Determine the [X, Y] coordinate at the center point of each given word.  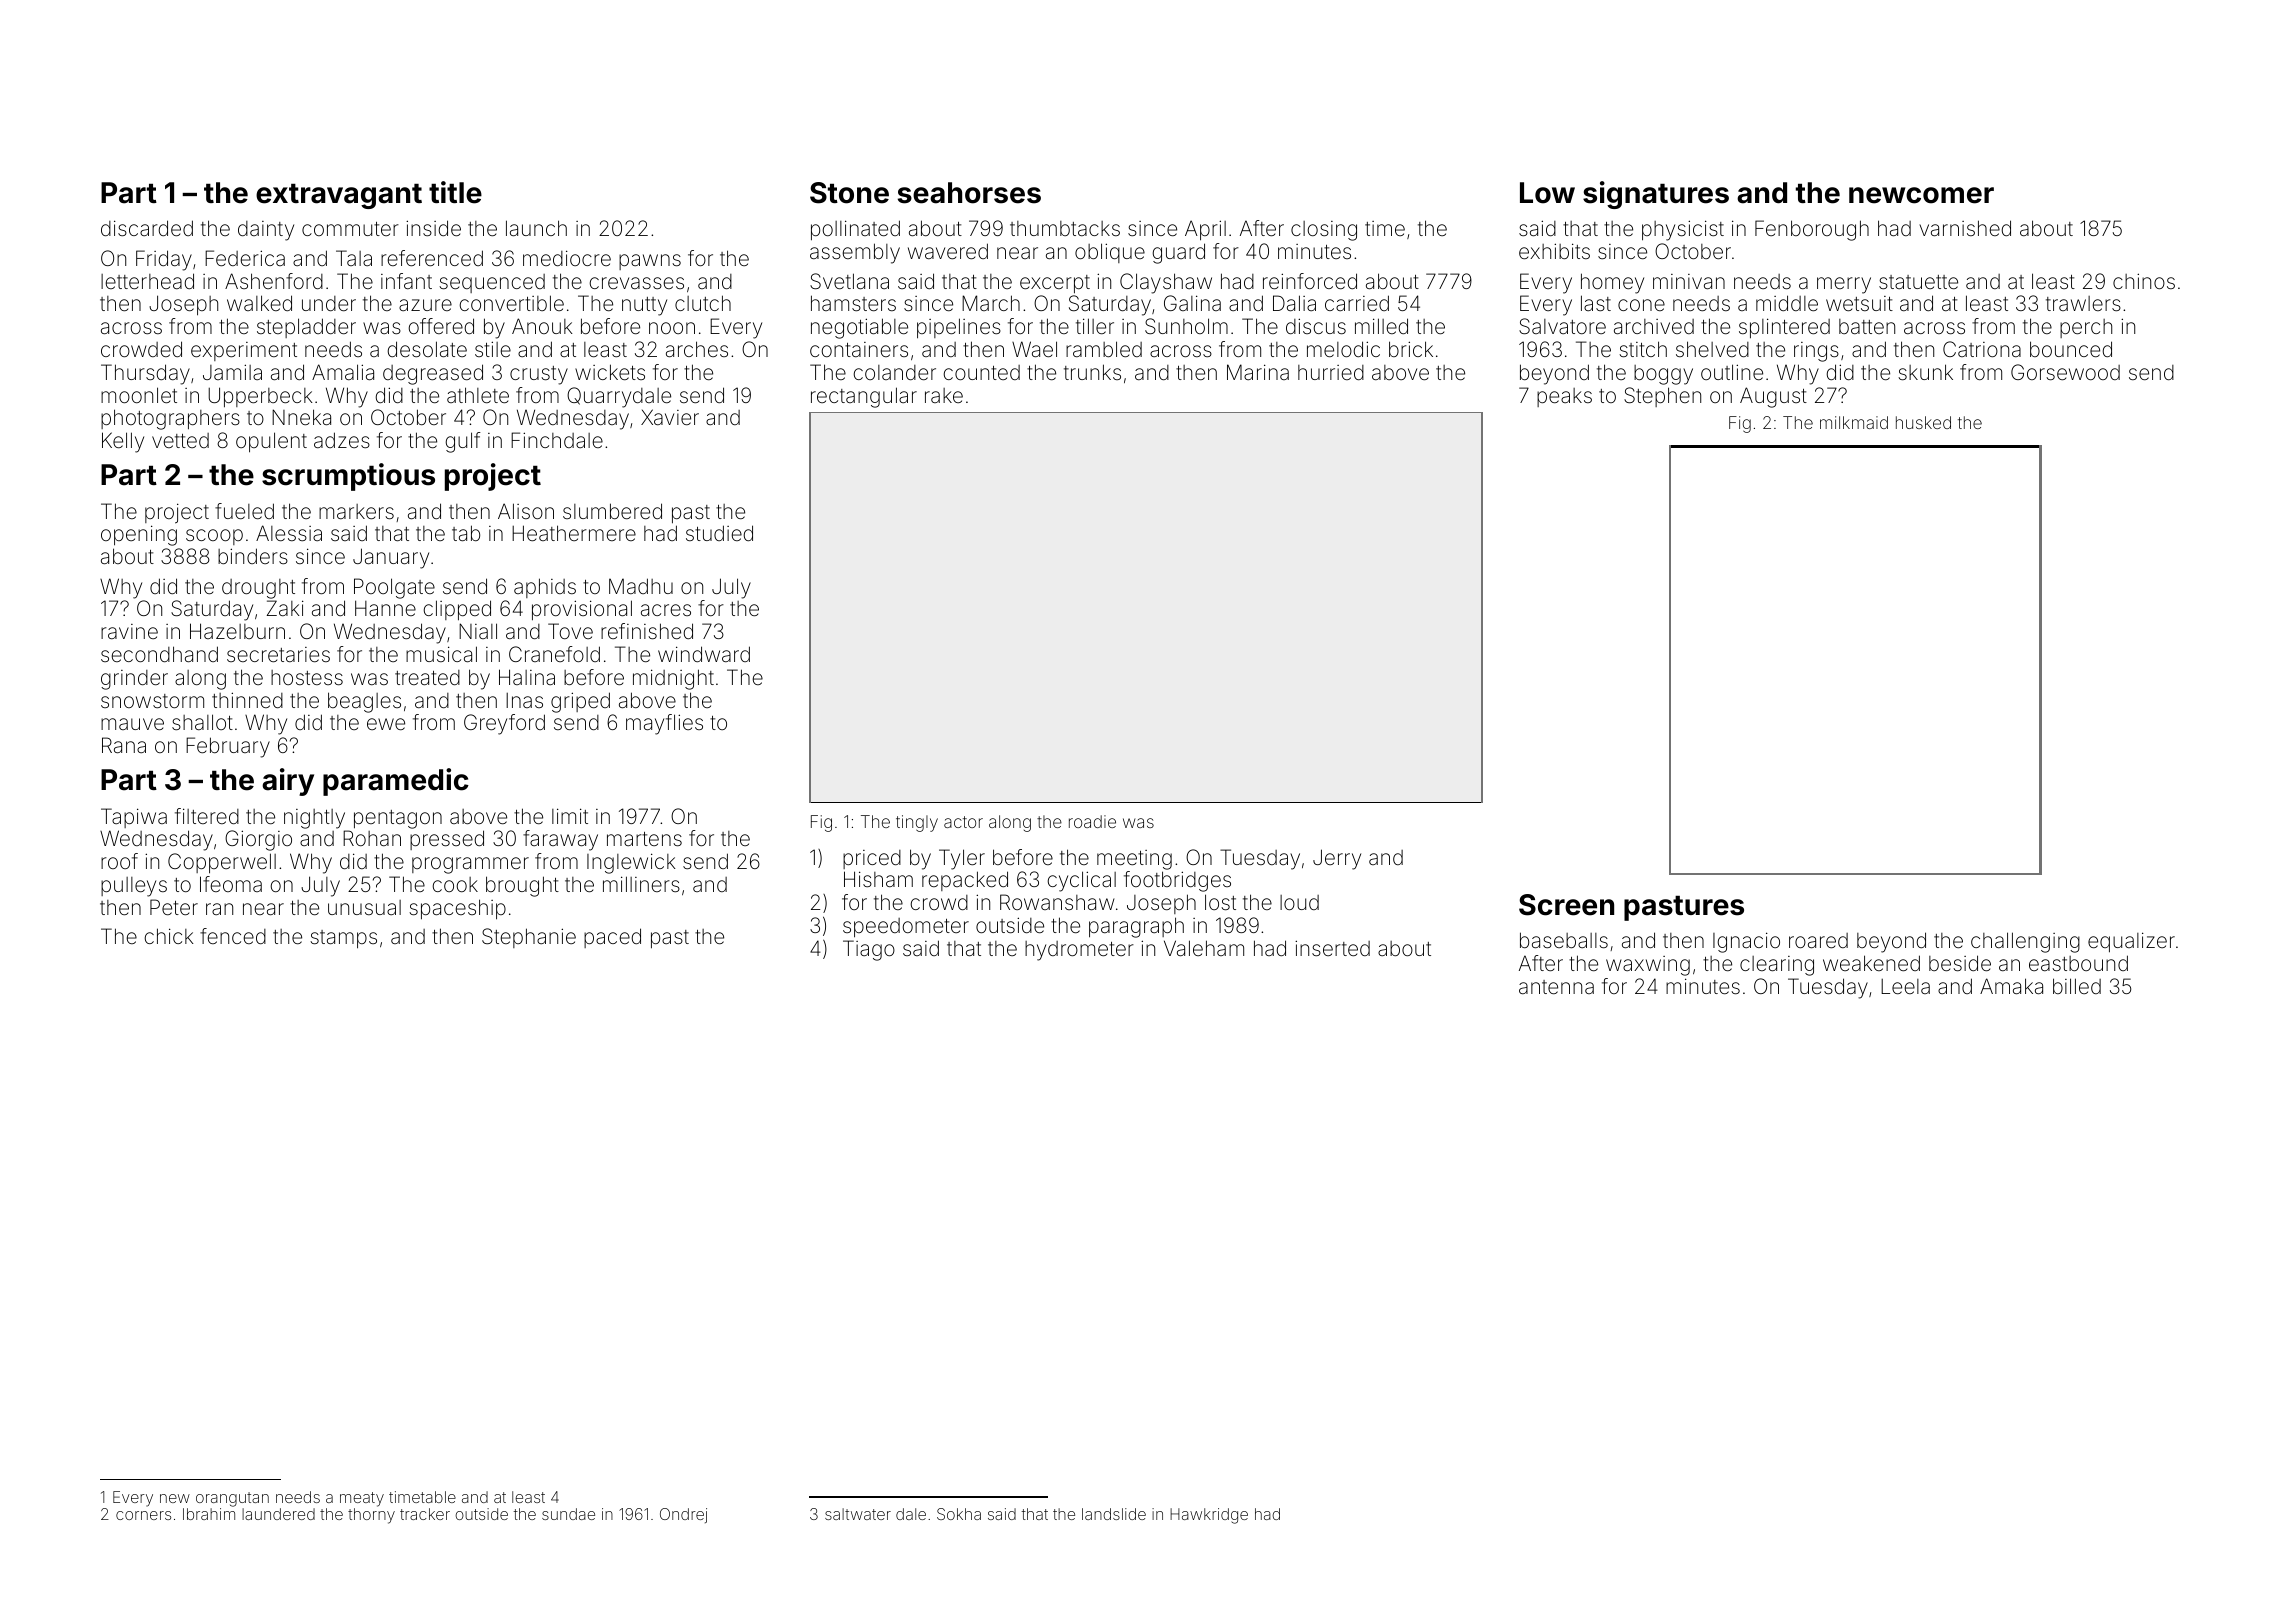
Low [1547, 193]
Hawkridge [1209, 1516]
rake [944, 395]
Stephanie [529, 938]
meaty [362, 1499]
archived [1654, 326]
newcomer [1921, 195]
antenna [1556, 987]
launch [536, 228]
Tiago [869, 950]
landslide [1114, 1514]
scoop [214, 537]
